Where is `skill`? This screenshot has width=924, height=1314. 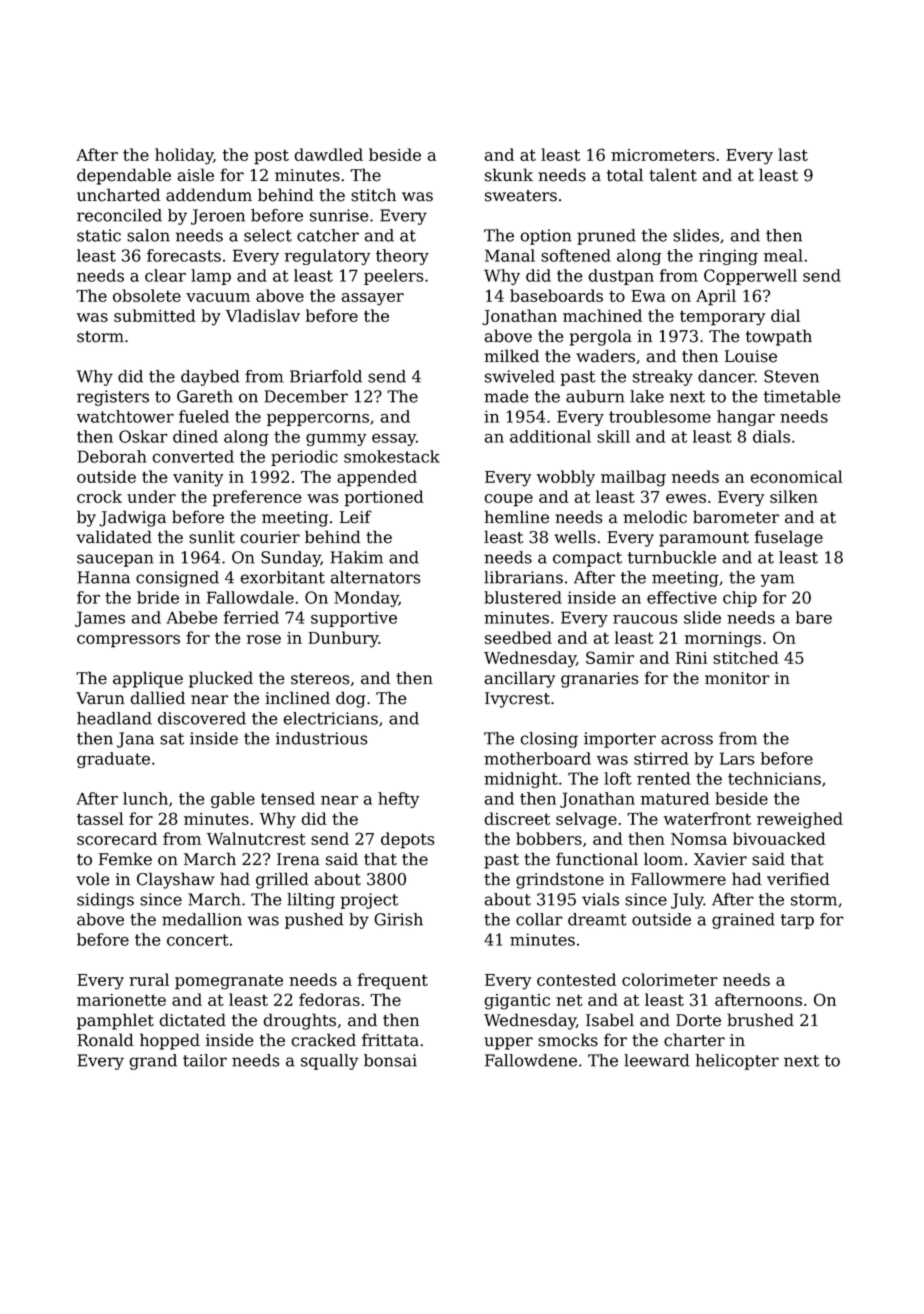 skill is located at coordinates (613, 436).
